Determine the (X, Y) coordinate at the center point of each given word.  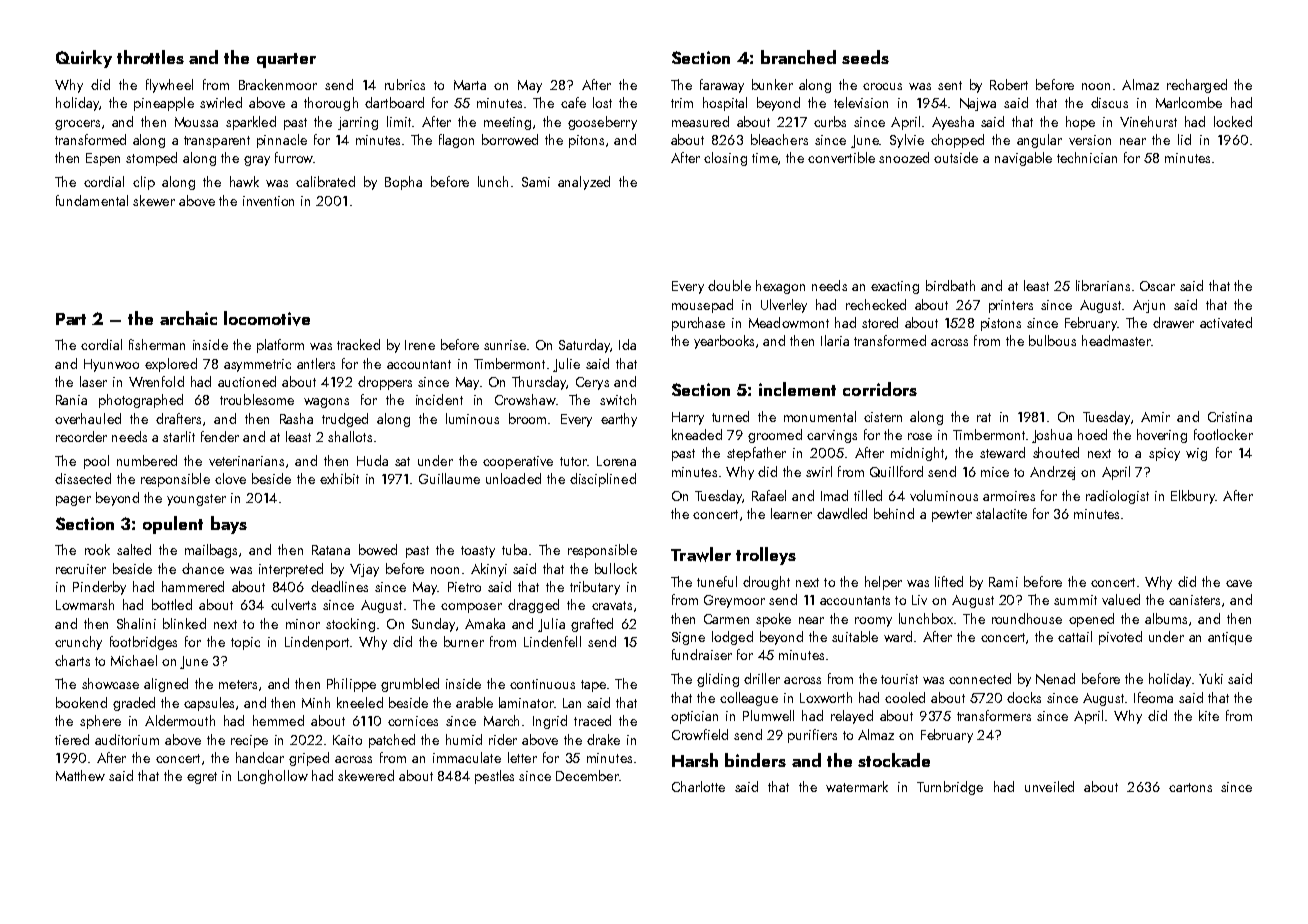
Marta (470, 85)
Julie (566, 365)
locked (1233, 121)
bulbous (1052, 340)
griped (309, 759)
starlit (179, 436)
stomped (151, 159)
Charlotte (698, 786)
